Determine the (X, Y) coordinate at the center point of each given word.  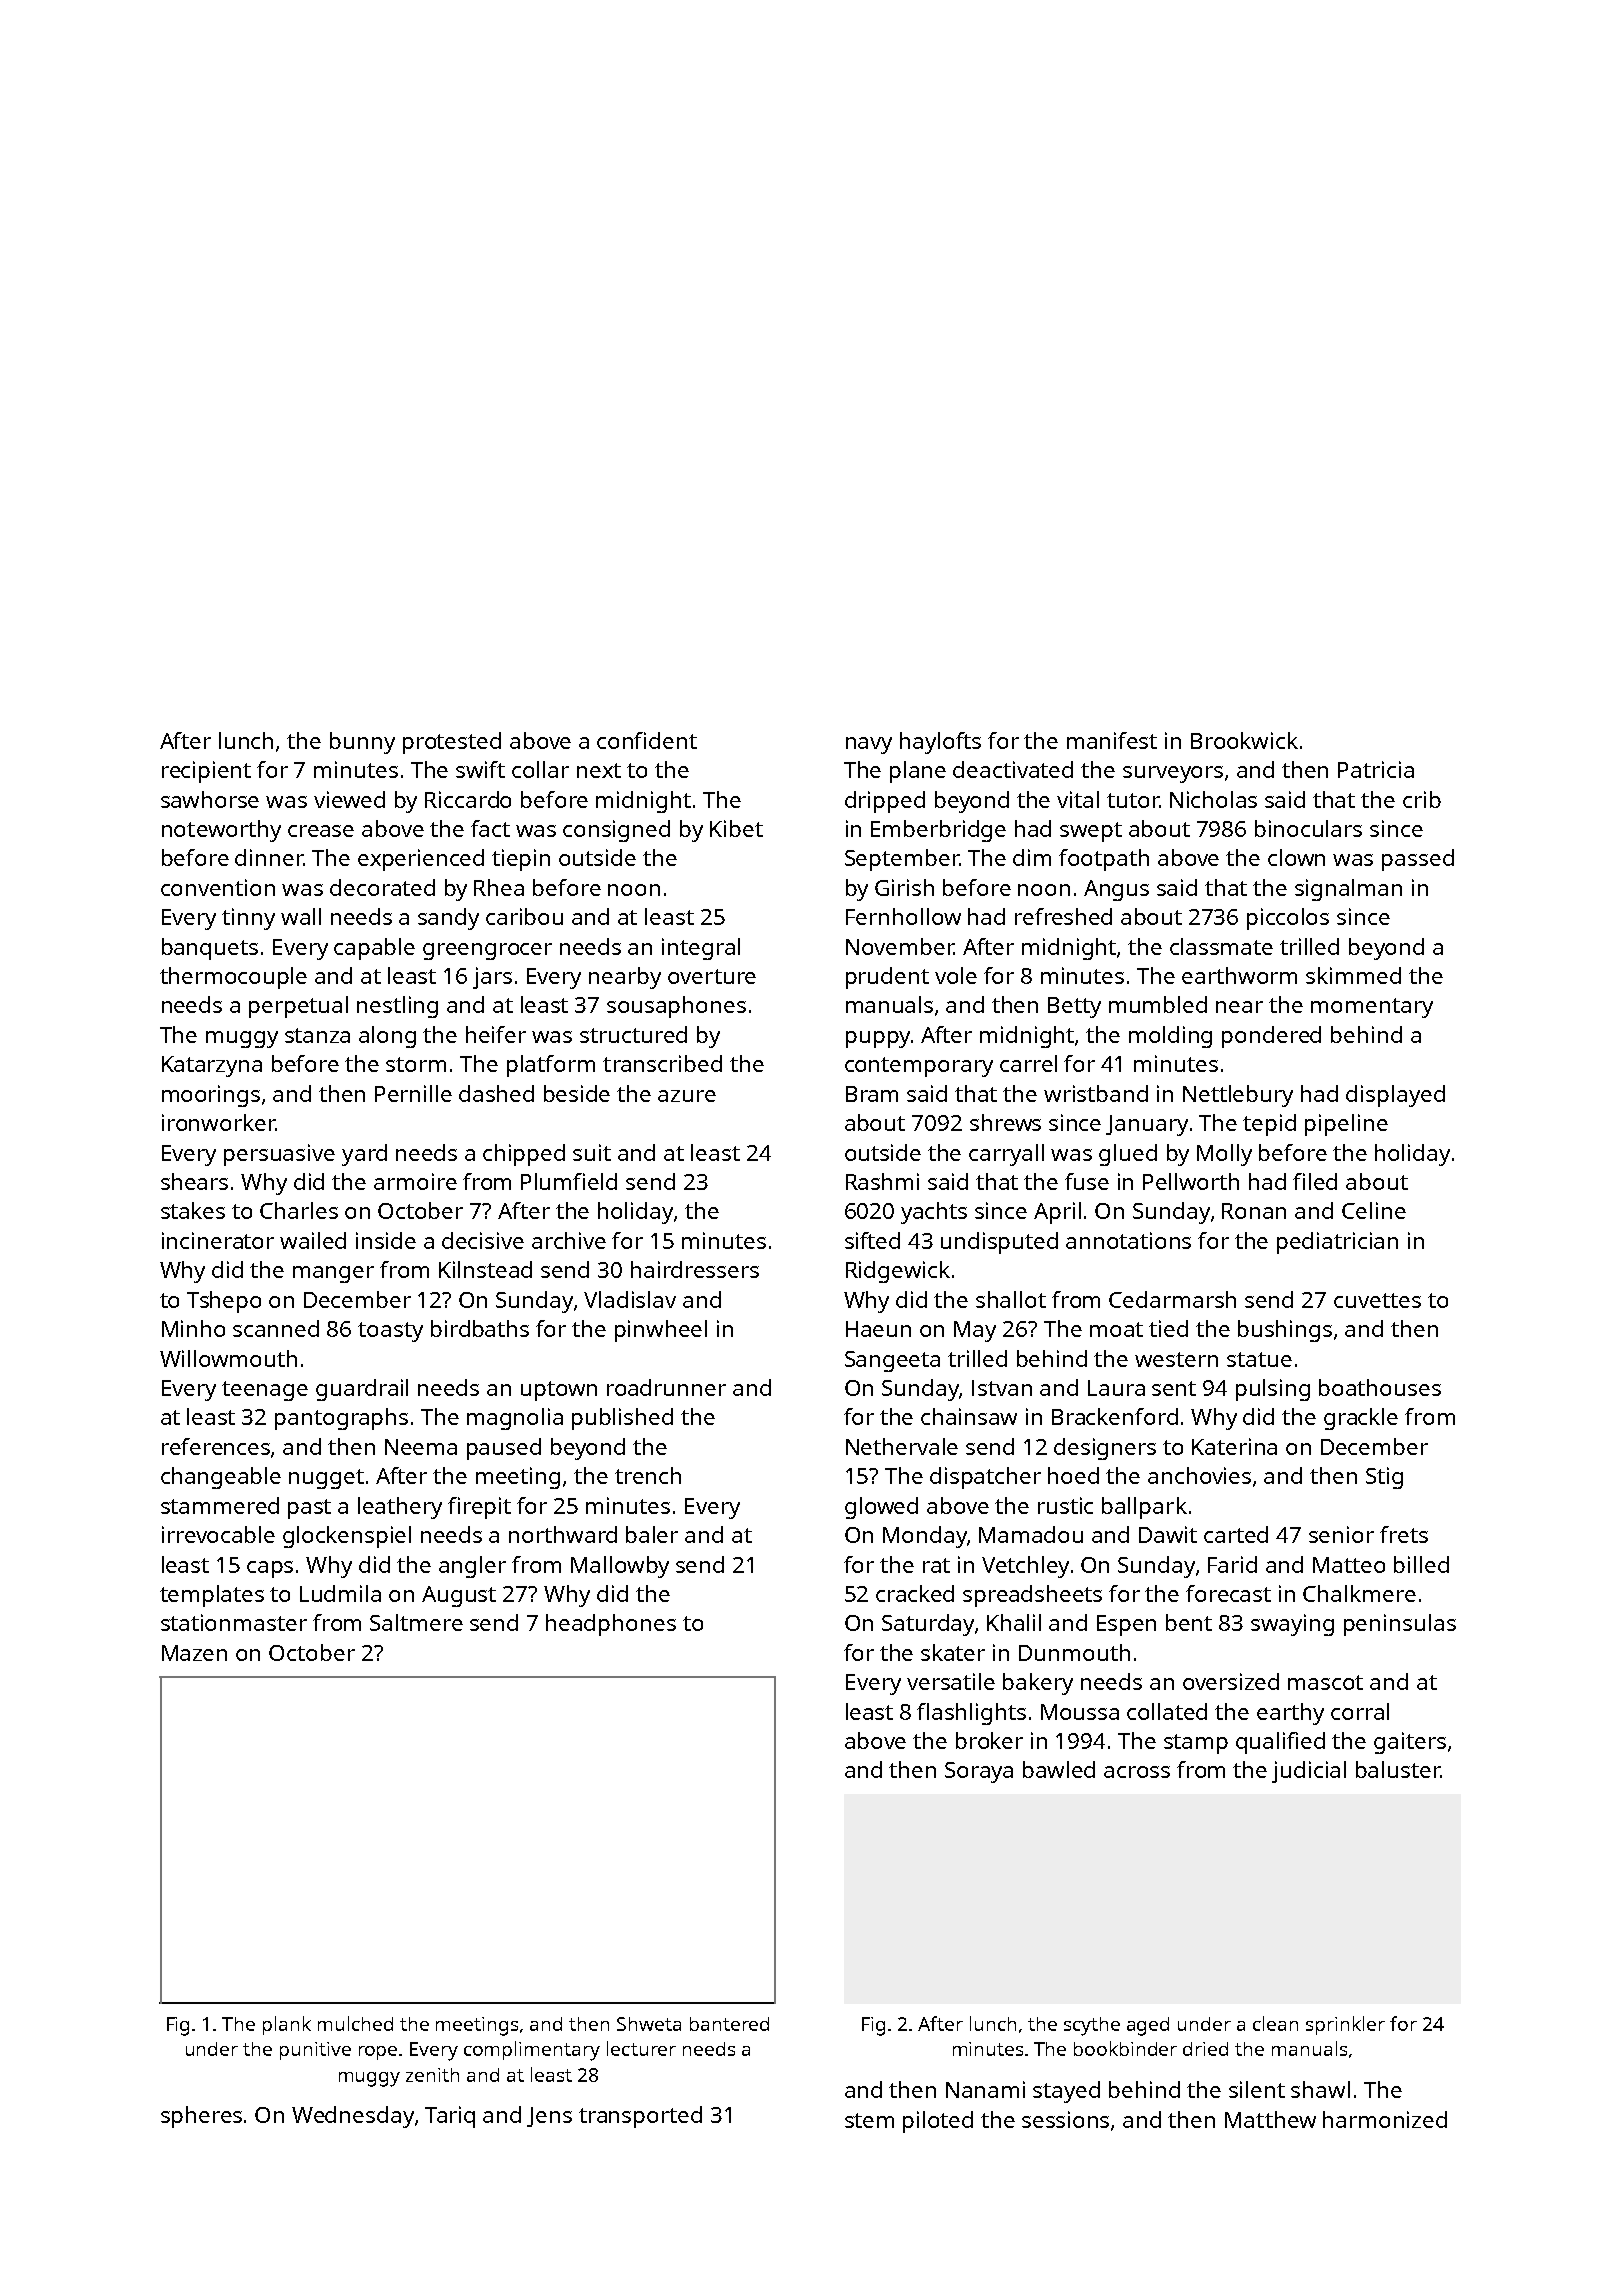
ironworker (218, 1122)
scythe (1092, 2026)
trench (648, 1475)
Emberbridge (938, 831)
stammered (220, 1505)
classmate (1221, 946)
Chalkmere (1359, 1593)
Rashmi (882, 1181)
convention (218, 887)
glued (1128, 1155)
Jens (549, 2117)
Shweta (649, 2024)
